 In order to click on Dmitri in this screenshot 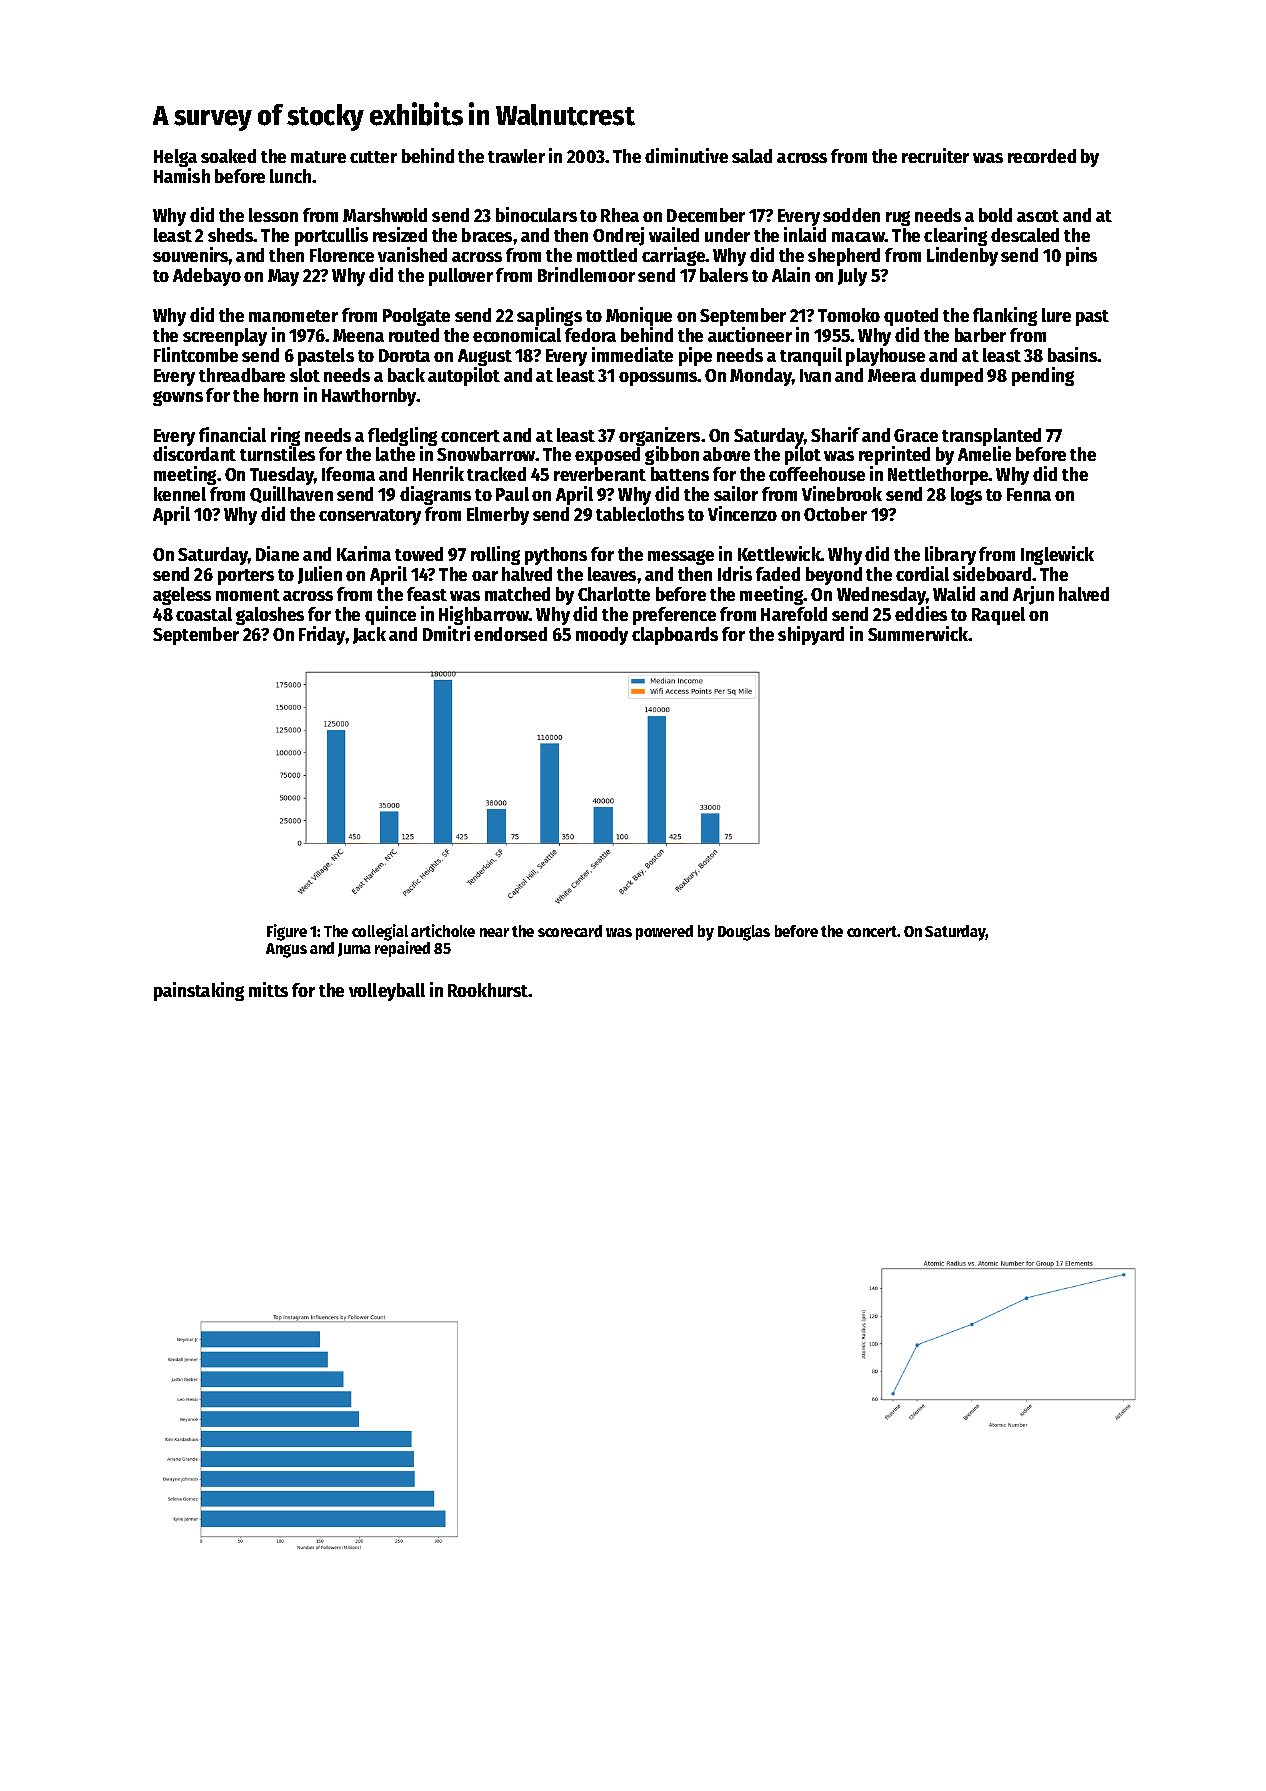, I will do `click(446, 633)`.
